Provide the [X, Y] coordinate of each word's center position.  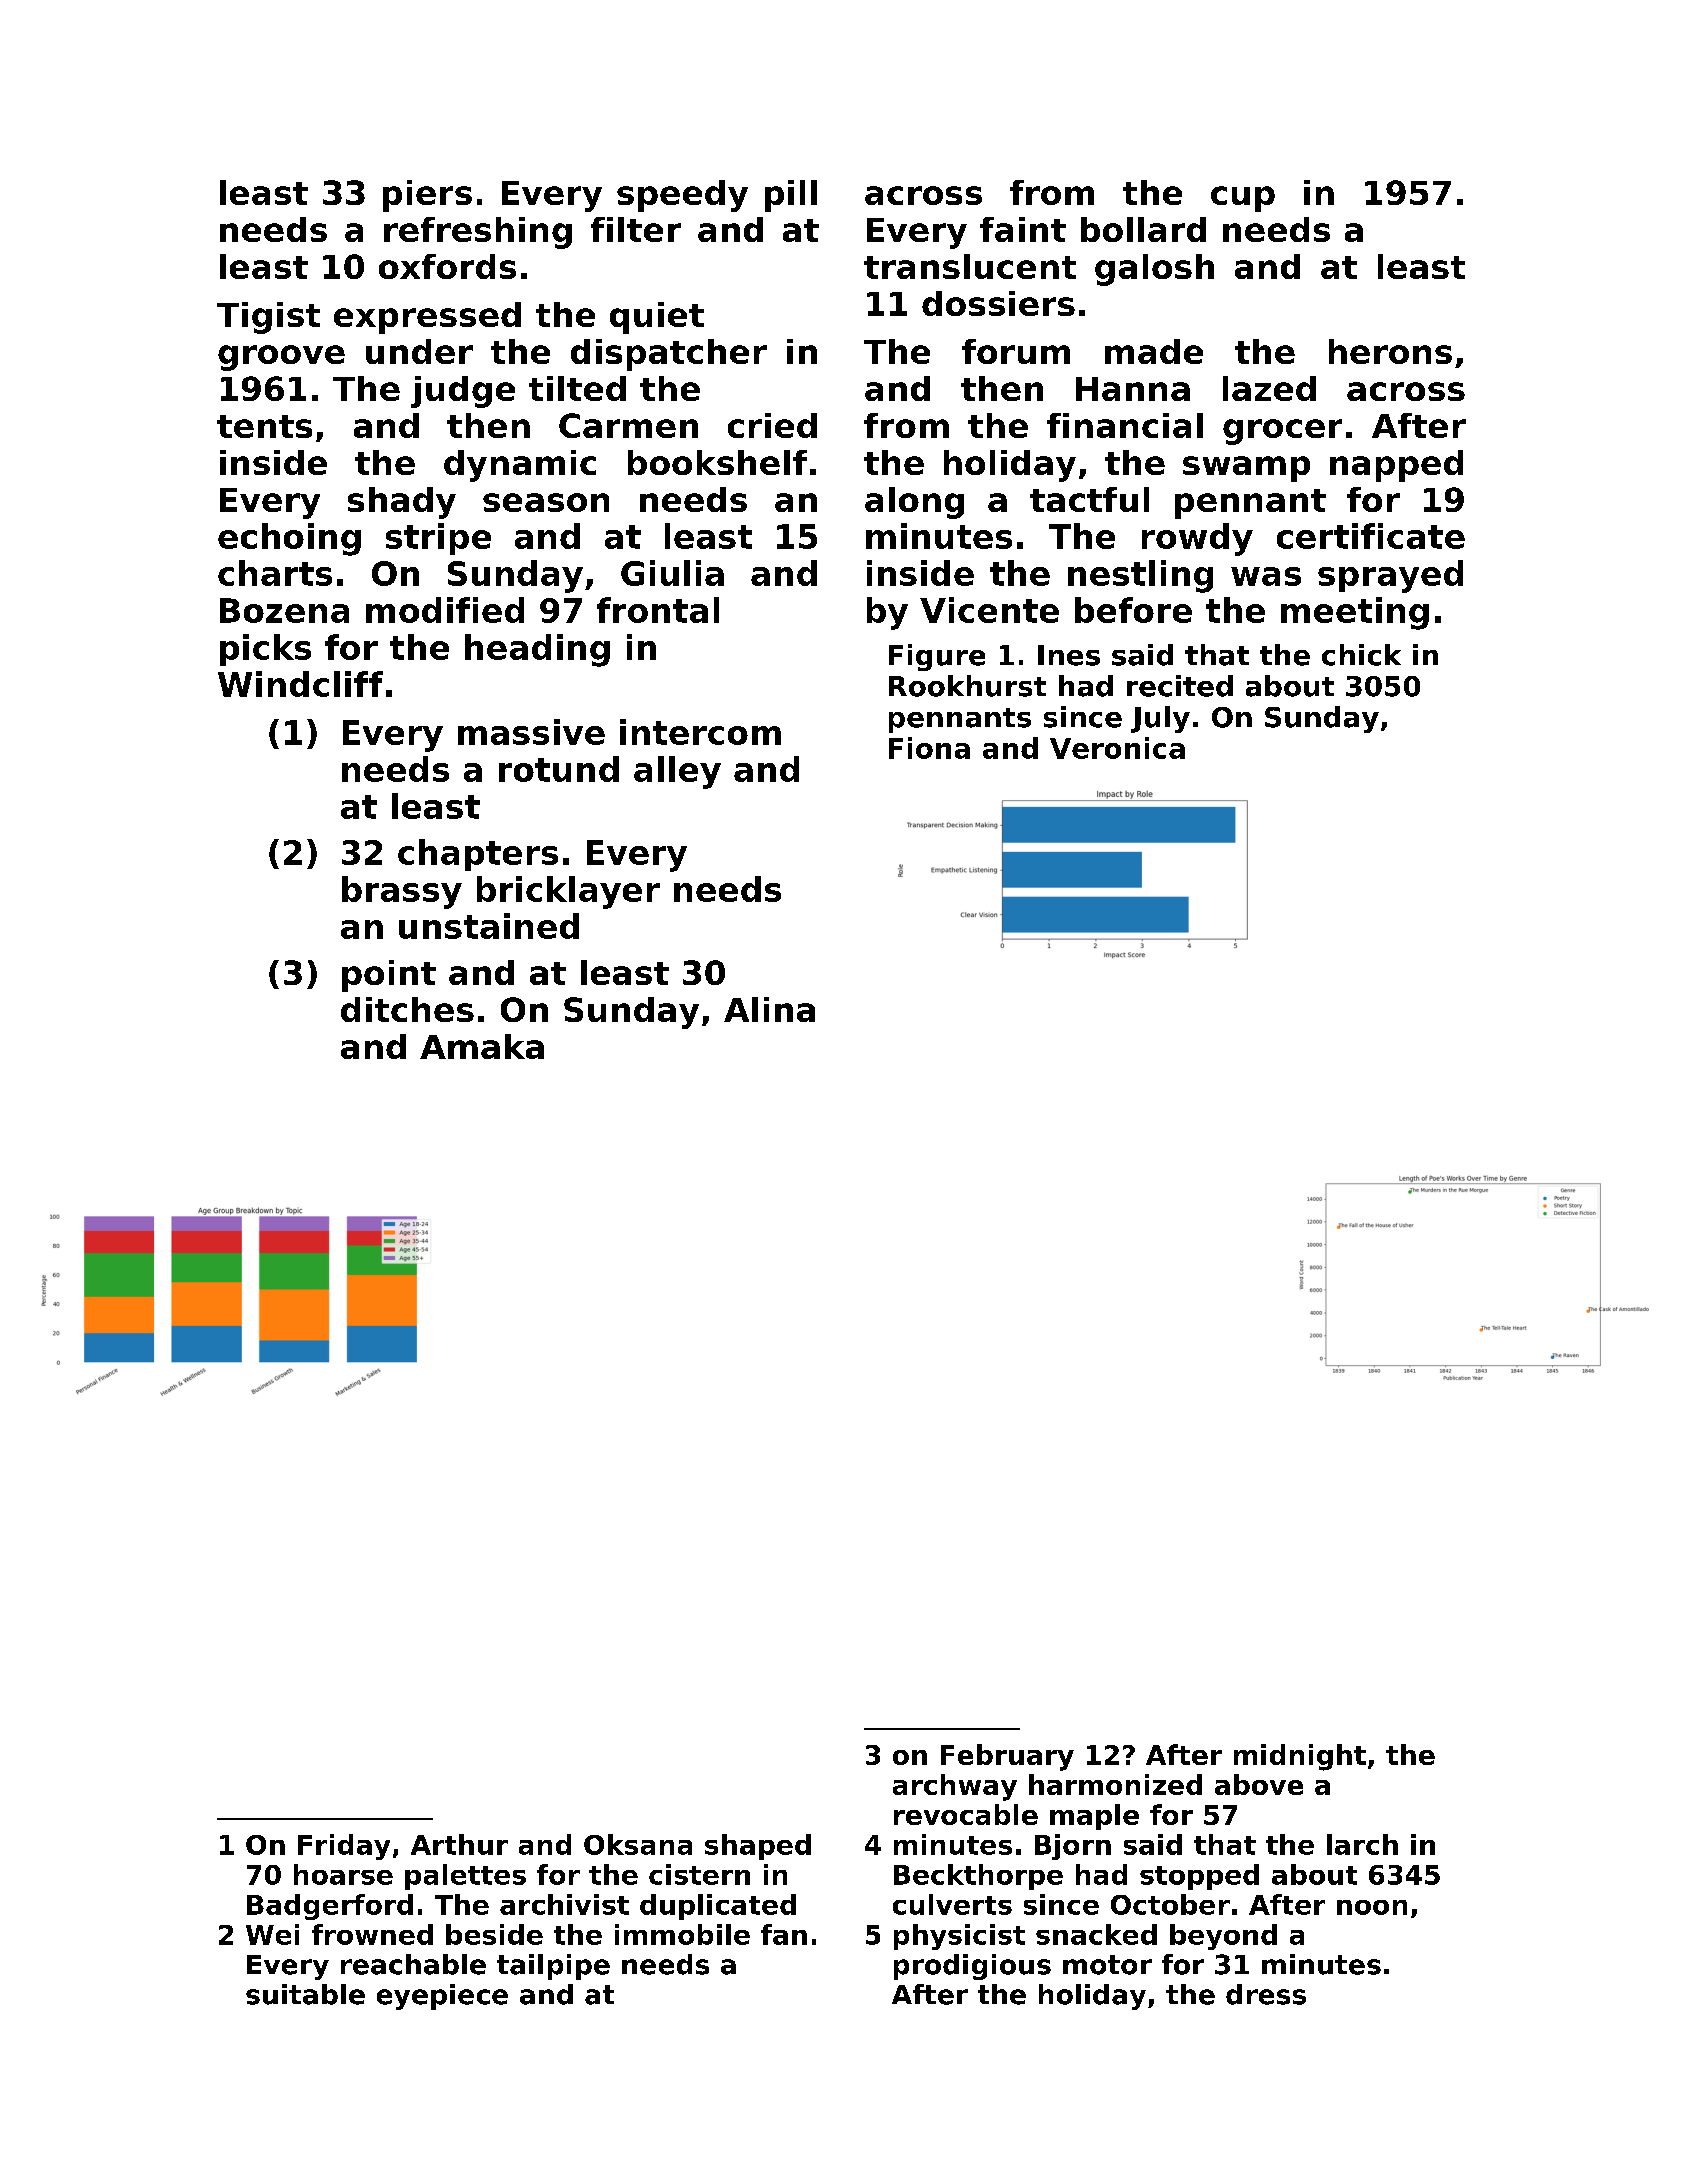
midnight [1300, 1757]
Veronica [1117, 748]
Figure [937, 657]
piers [427, 196]
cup [1243, 199]
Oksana [638, 1844]
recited [1180, 686]
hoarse [343, 1874]
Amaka [482, 1046]
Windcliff [300, 684]
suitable [305, 1994]
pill [791, 196]
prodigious [972, 1967]
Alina [769, 1009]
